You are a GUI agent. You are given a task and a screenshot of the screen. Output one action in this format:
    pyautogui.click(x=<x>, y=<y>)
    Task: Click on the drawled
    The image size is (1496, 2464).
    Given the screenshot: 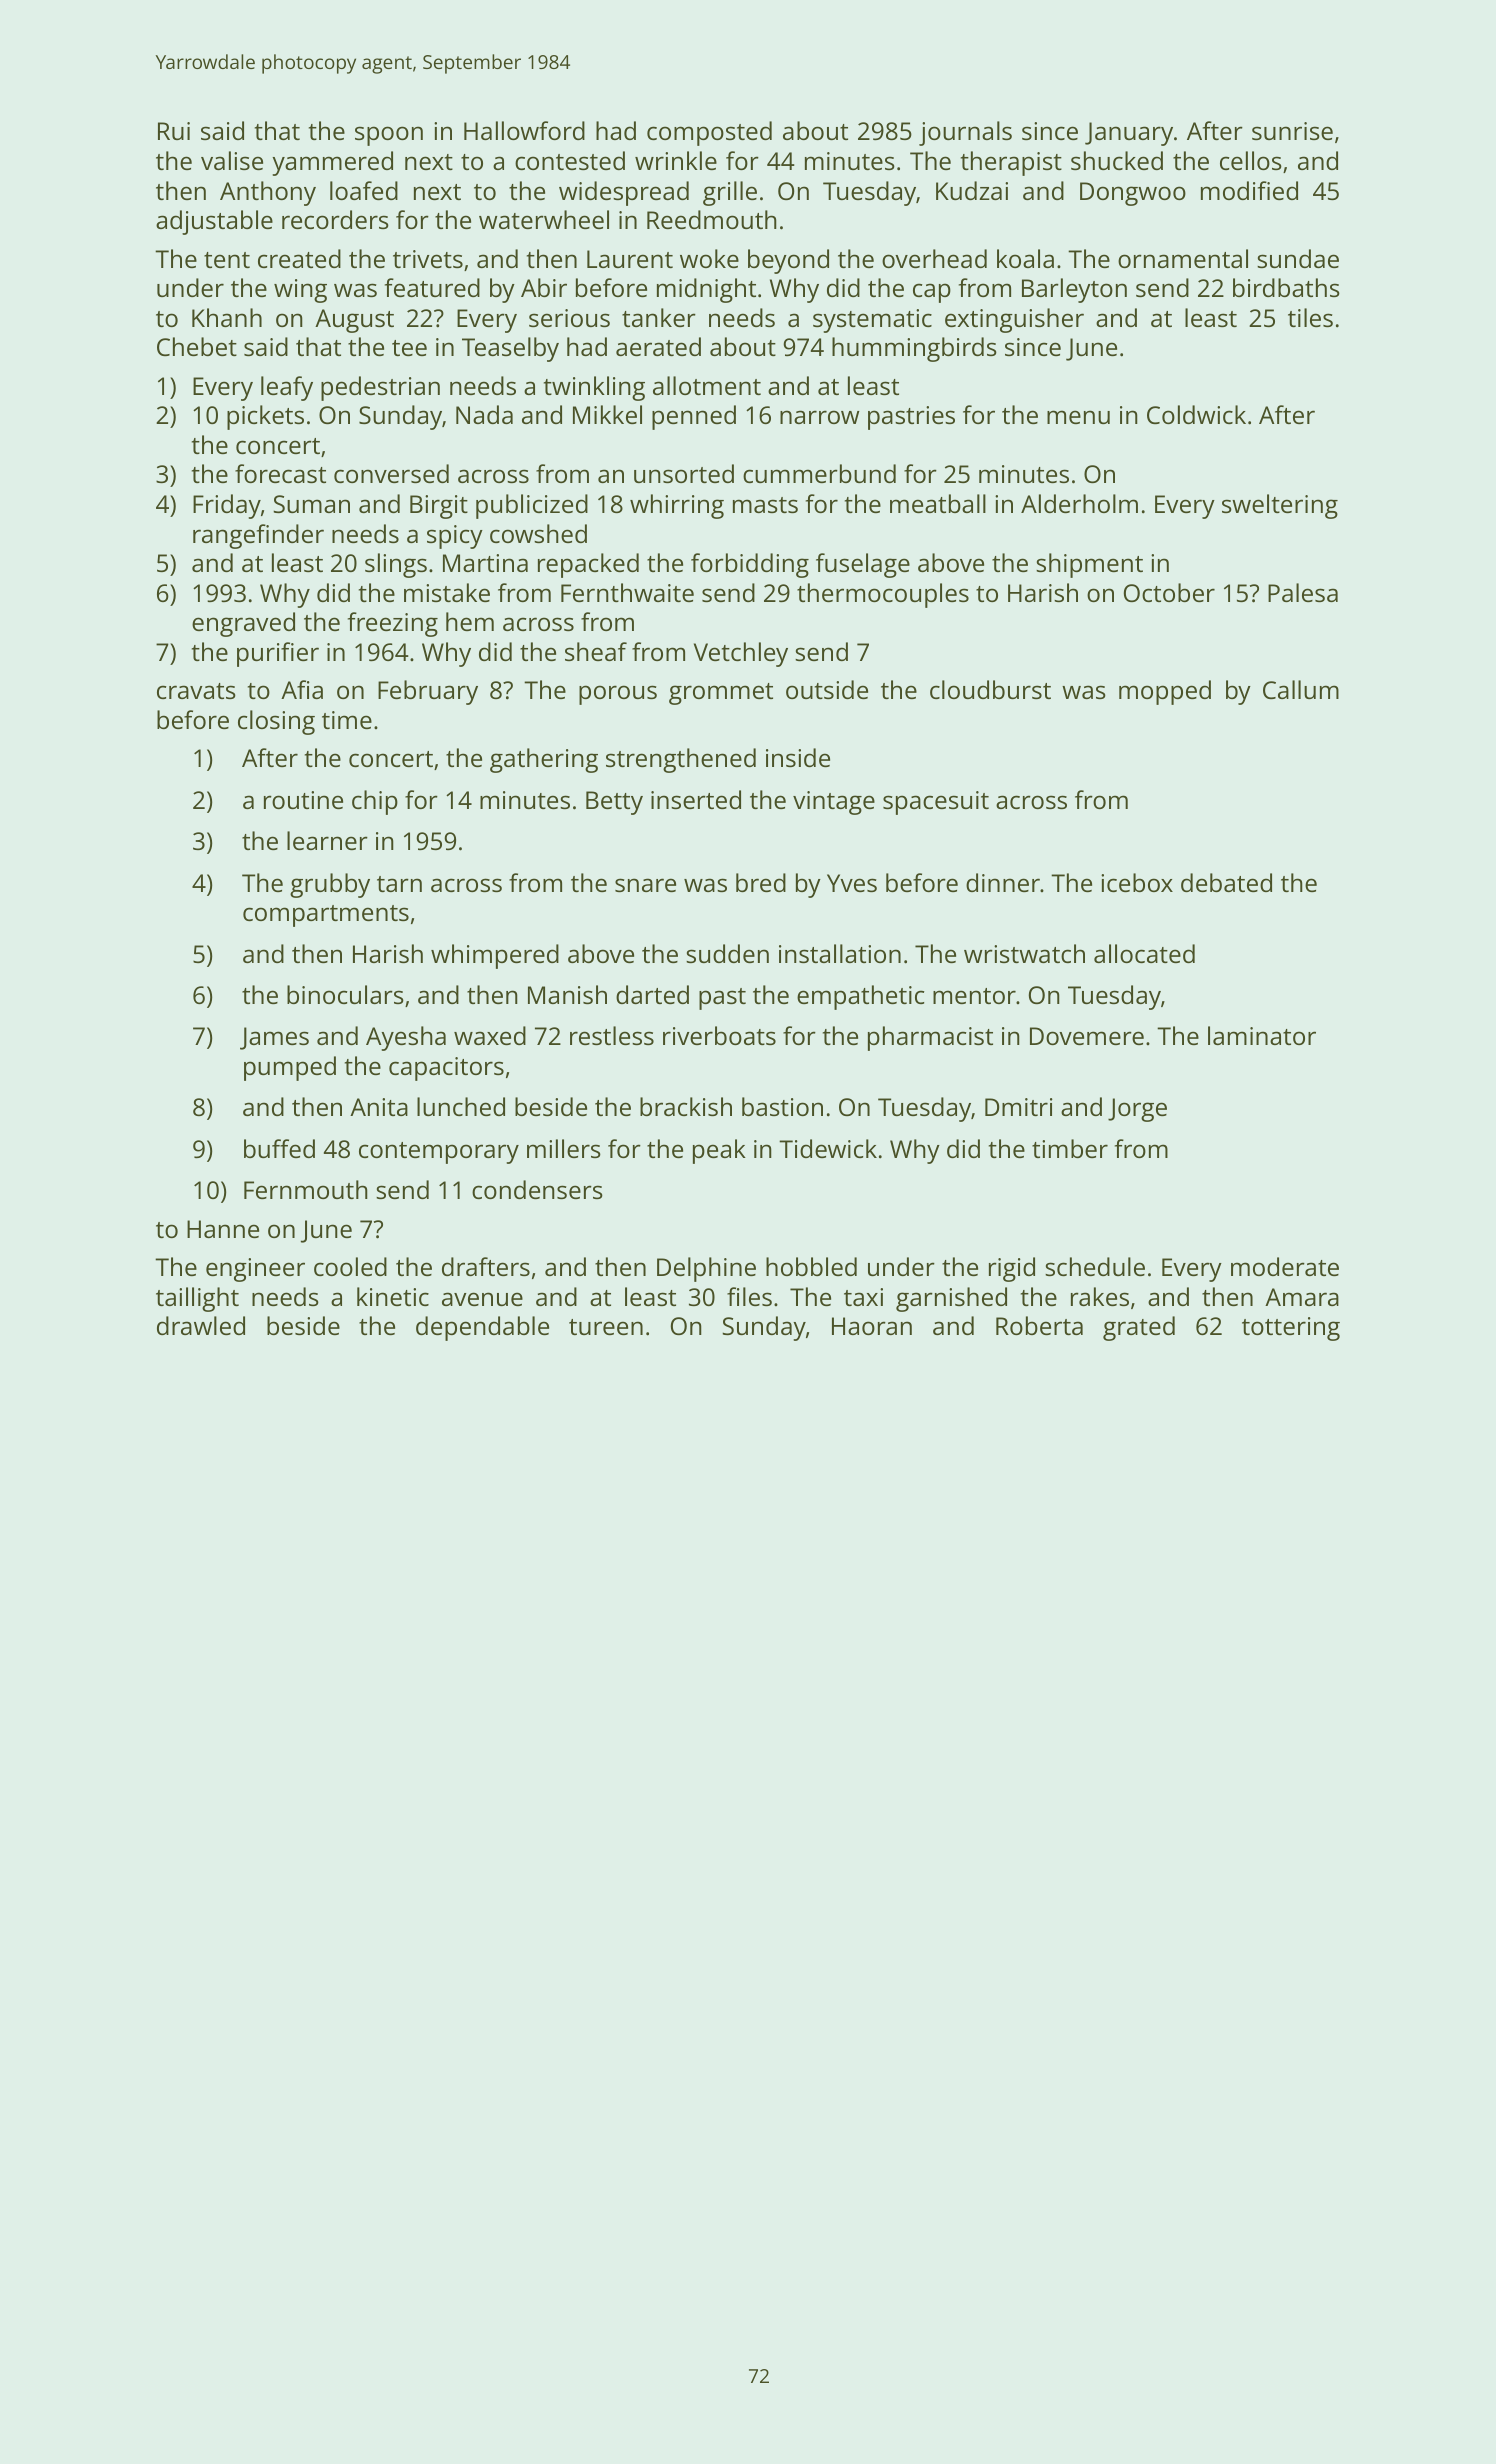 What is the action you would take?
    pyautogui.click(x=201, y=1325)
